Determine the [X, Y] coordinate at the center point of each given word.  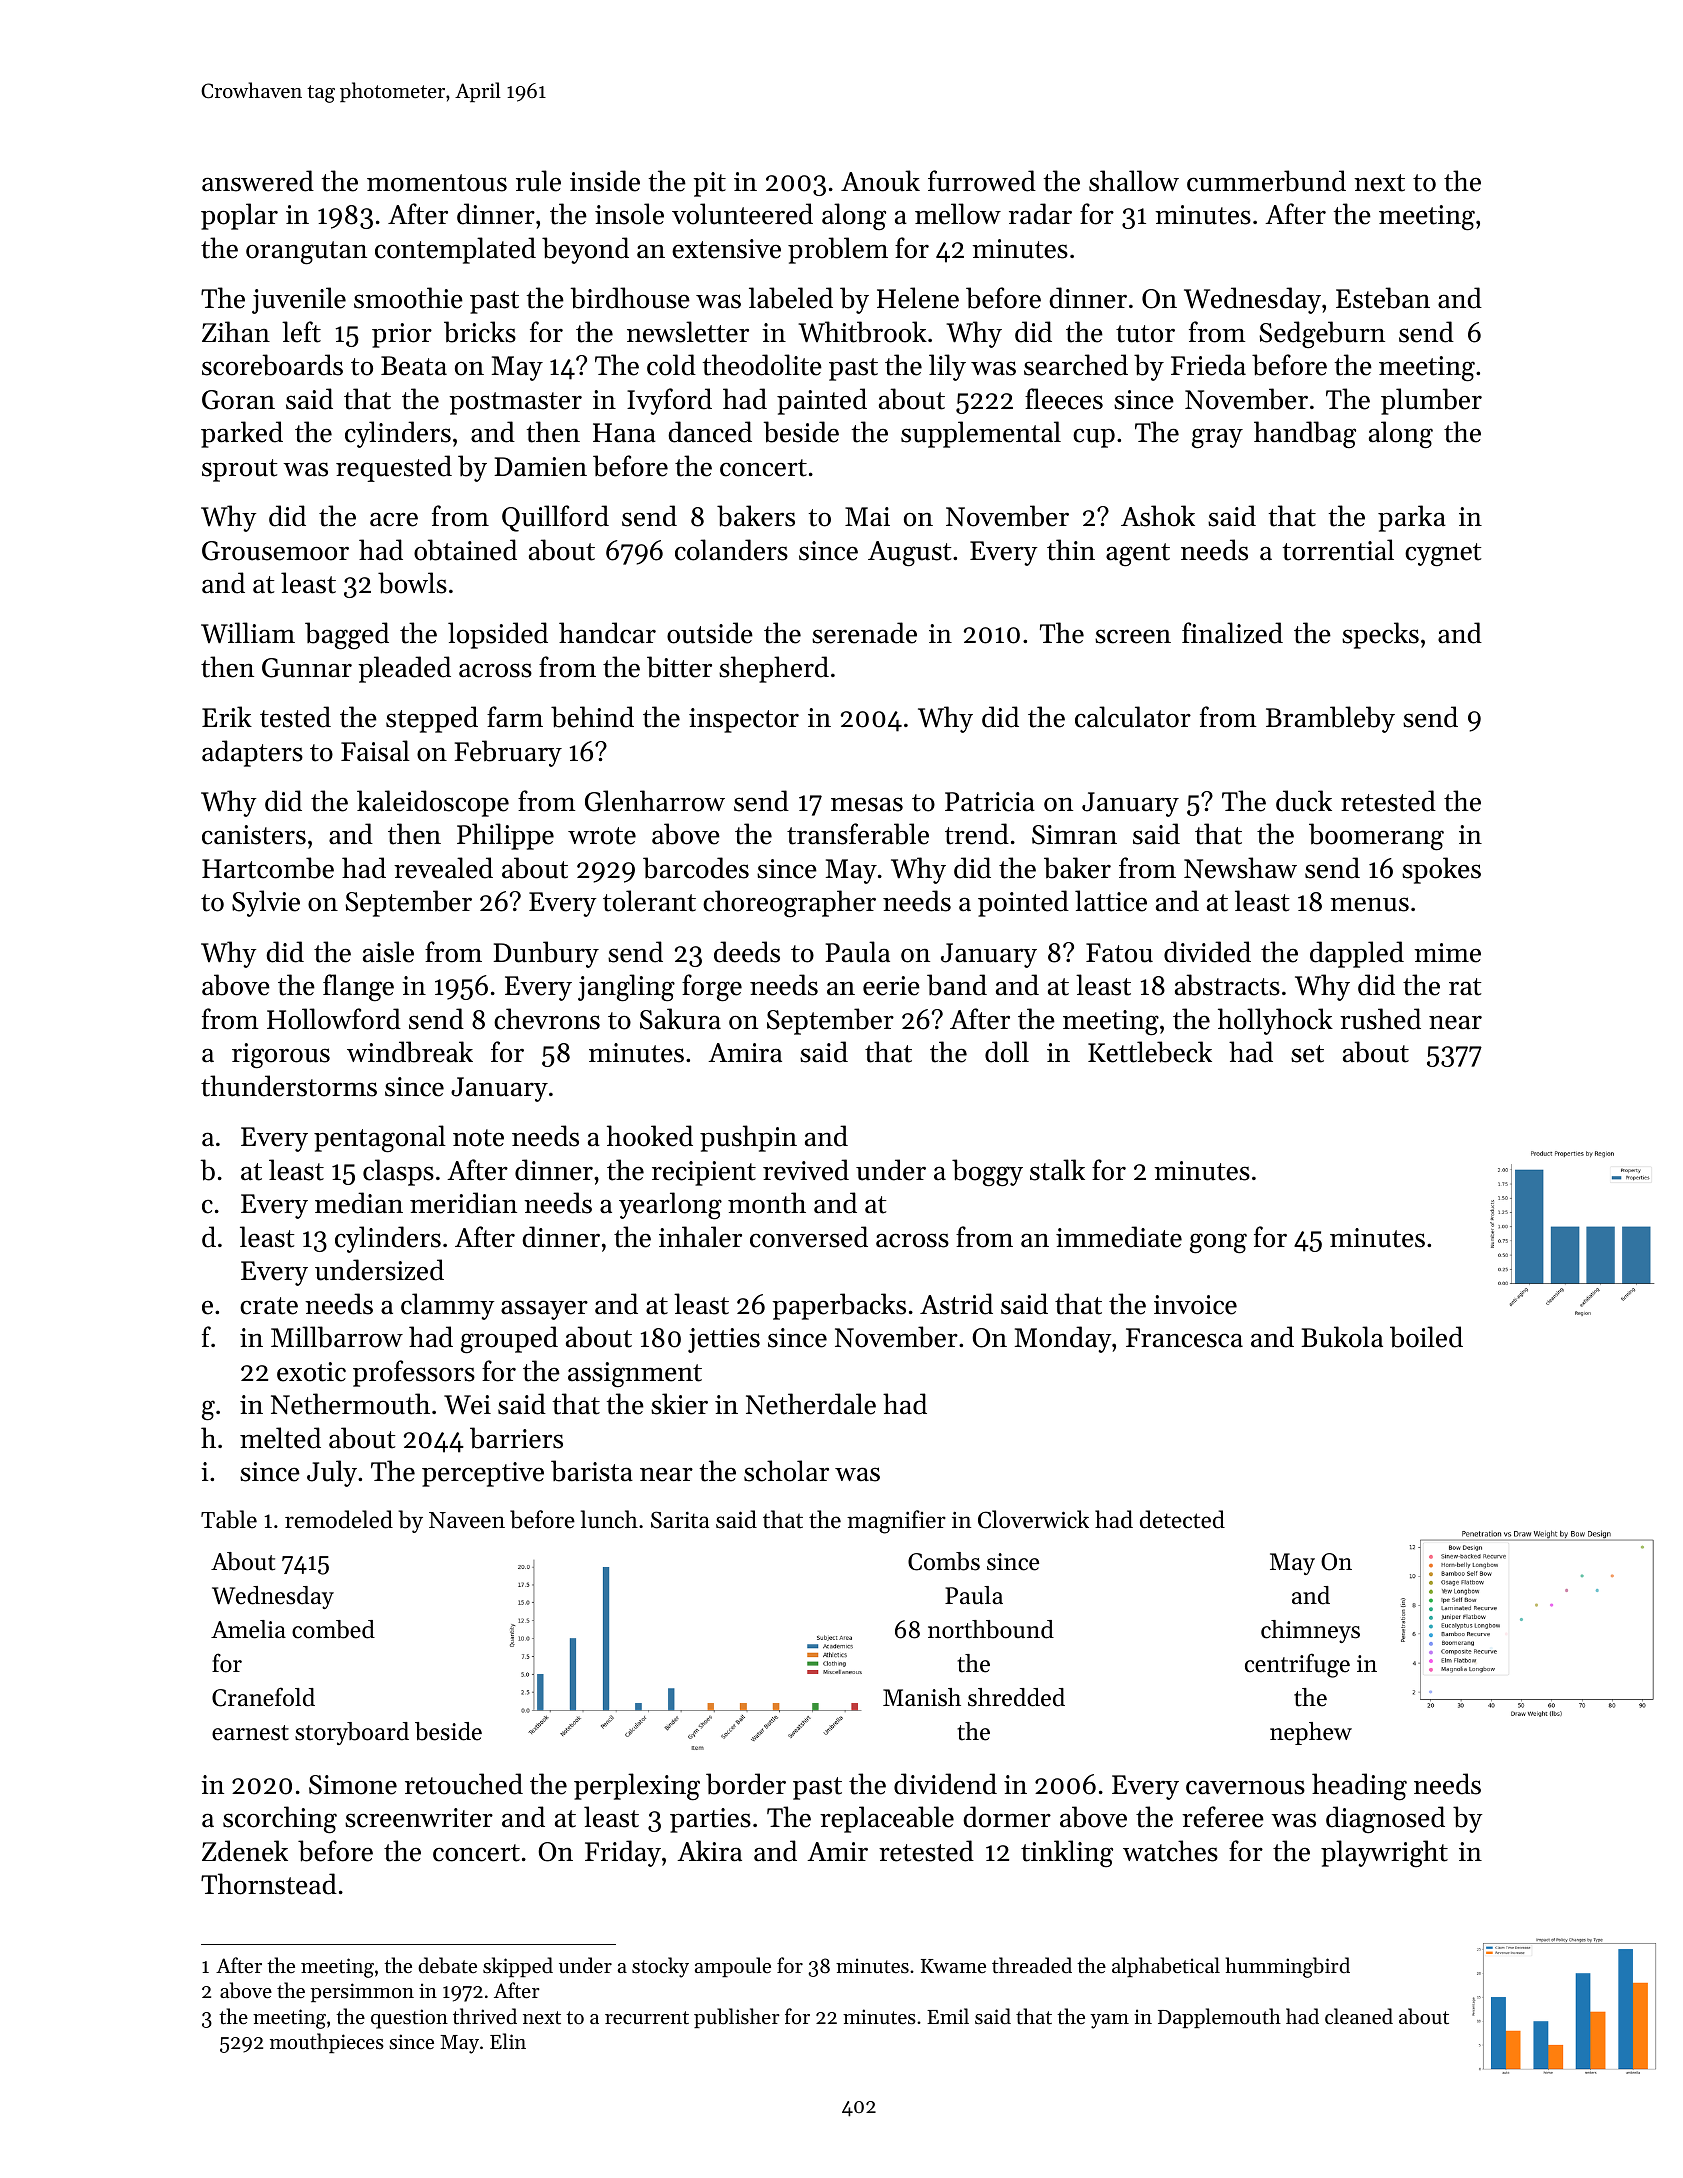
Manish [922, 1697]
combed [333, 1629]
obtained [465, 550]
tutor [1145, 334]
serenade [864, 633]
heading [1359, 1787]
